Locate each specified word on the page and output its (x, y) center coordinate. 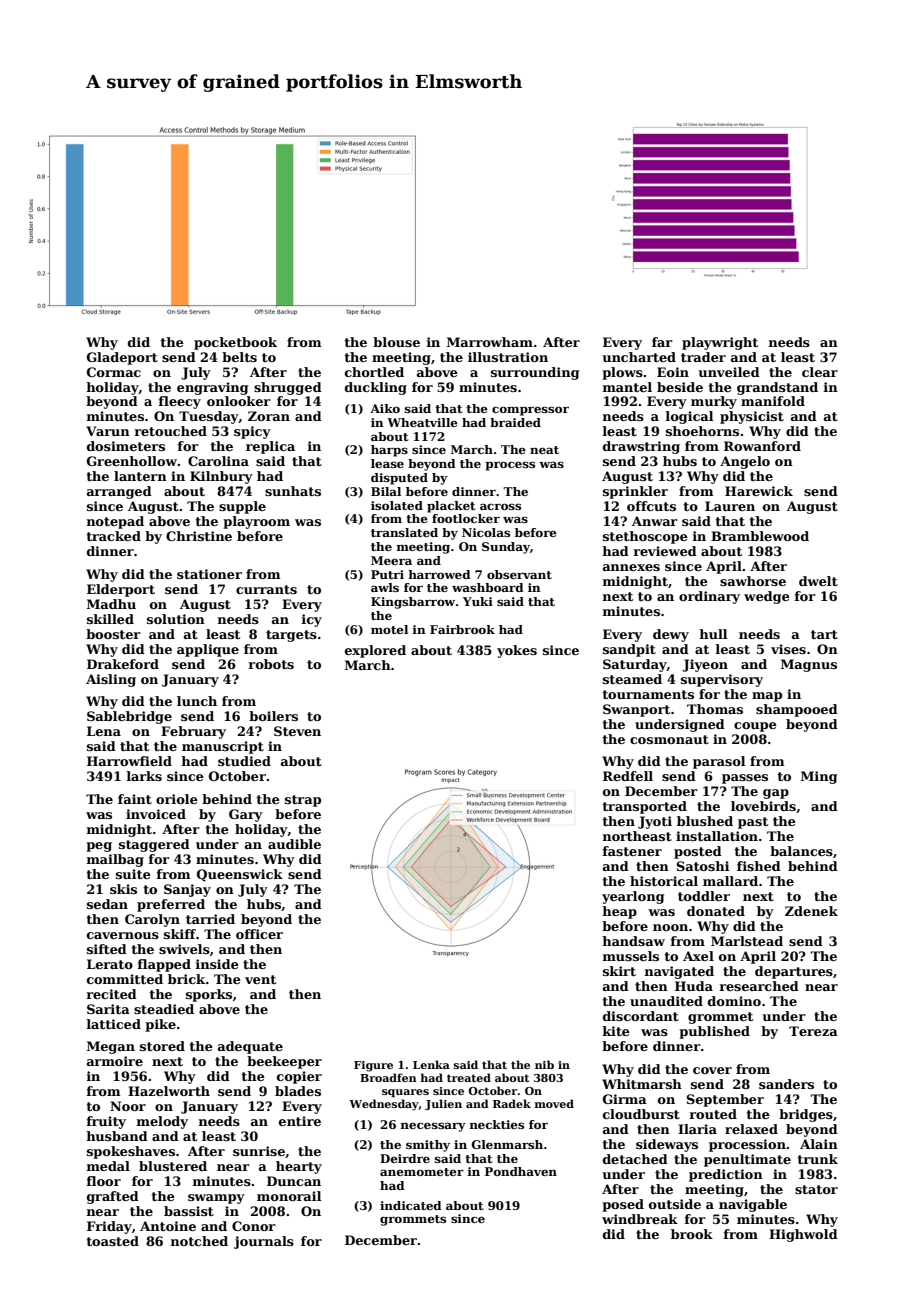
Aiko (385, 408)
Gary (246, 815)
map (767, 697)
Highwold (803, 1235)
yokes (517, 651)
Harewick (759, 491)
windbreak (640, 1219)
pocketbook (235, 343)
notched (199, 1241)
